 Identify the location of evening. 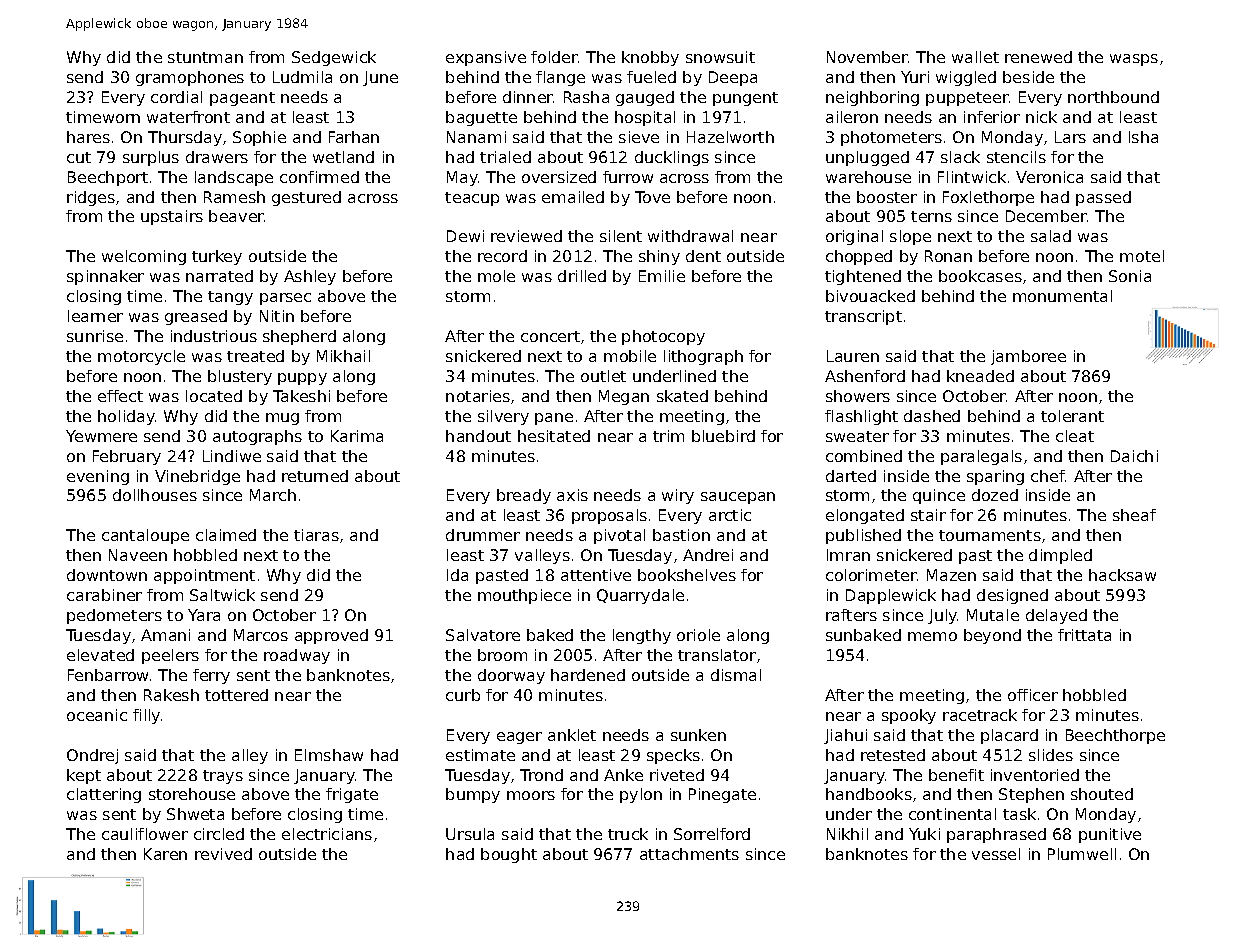
(98, 477).
